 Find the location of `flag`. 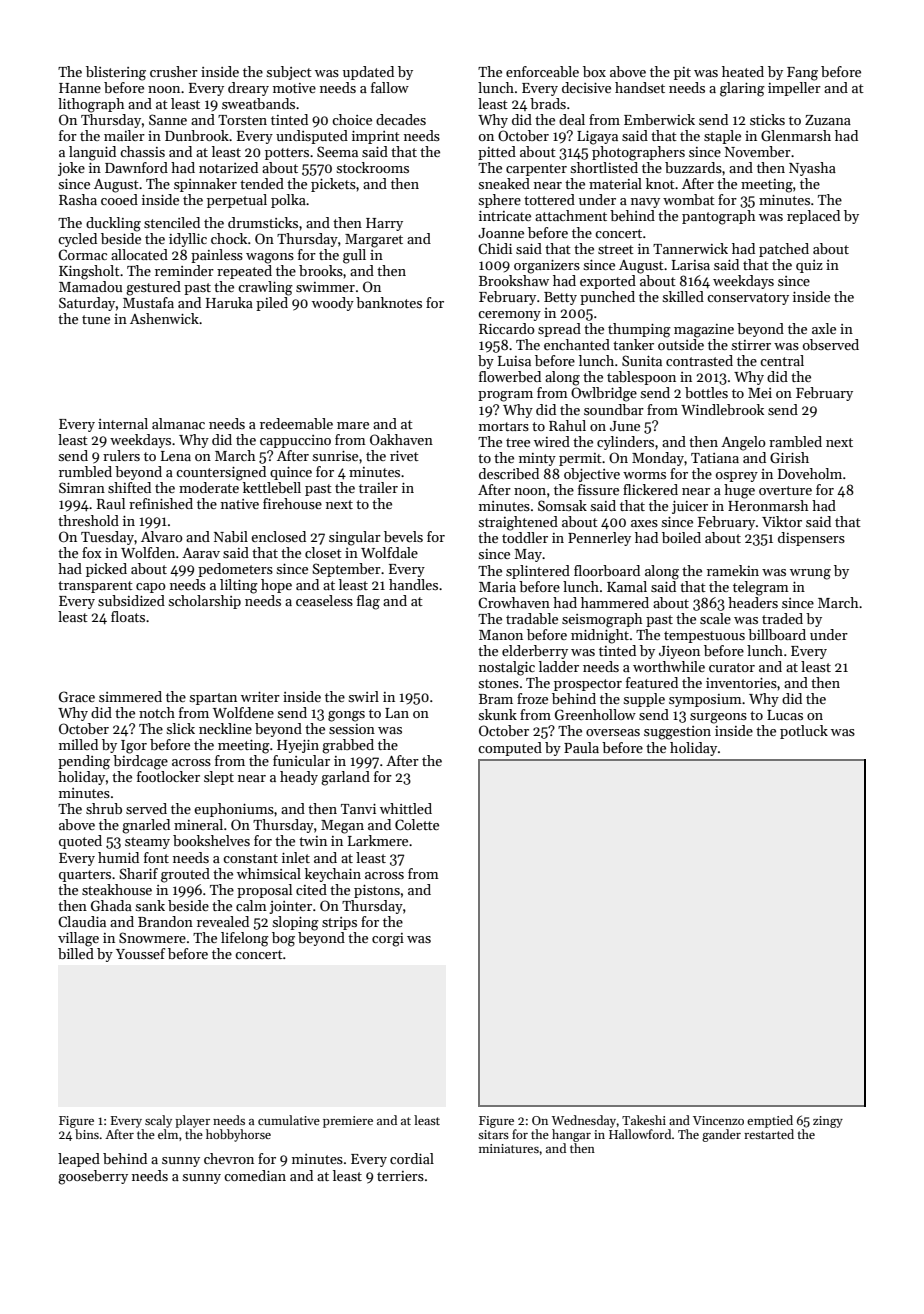

flag is located at coordinates (368, 602).
